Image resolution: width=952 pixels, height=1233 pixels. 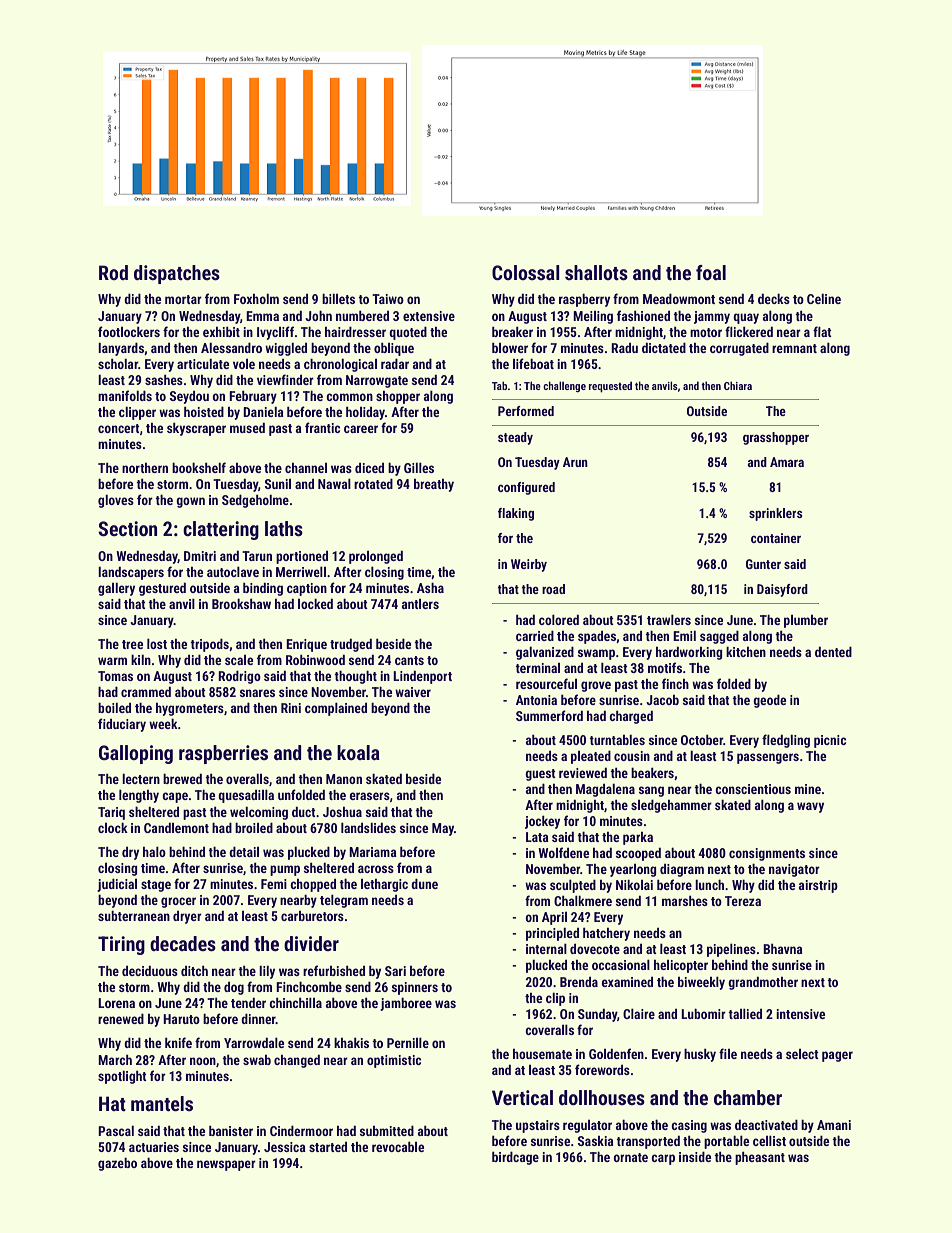 I want to click on foal, so click(x=711, y=272).
